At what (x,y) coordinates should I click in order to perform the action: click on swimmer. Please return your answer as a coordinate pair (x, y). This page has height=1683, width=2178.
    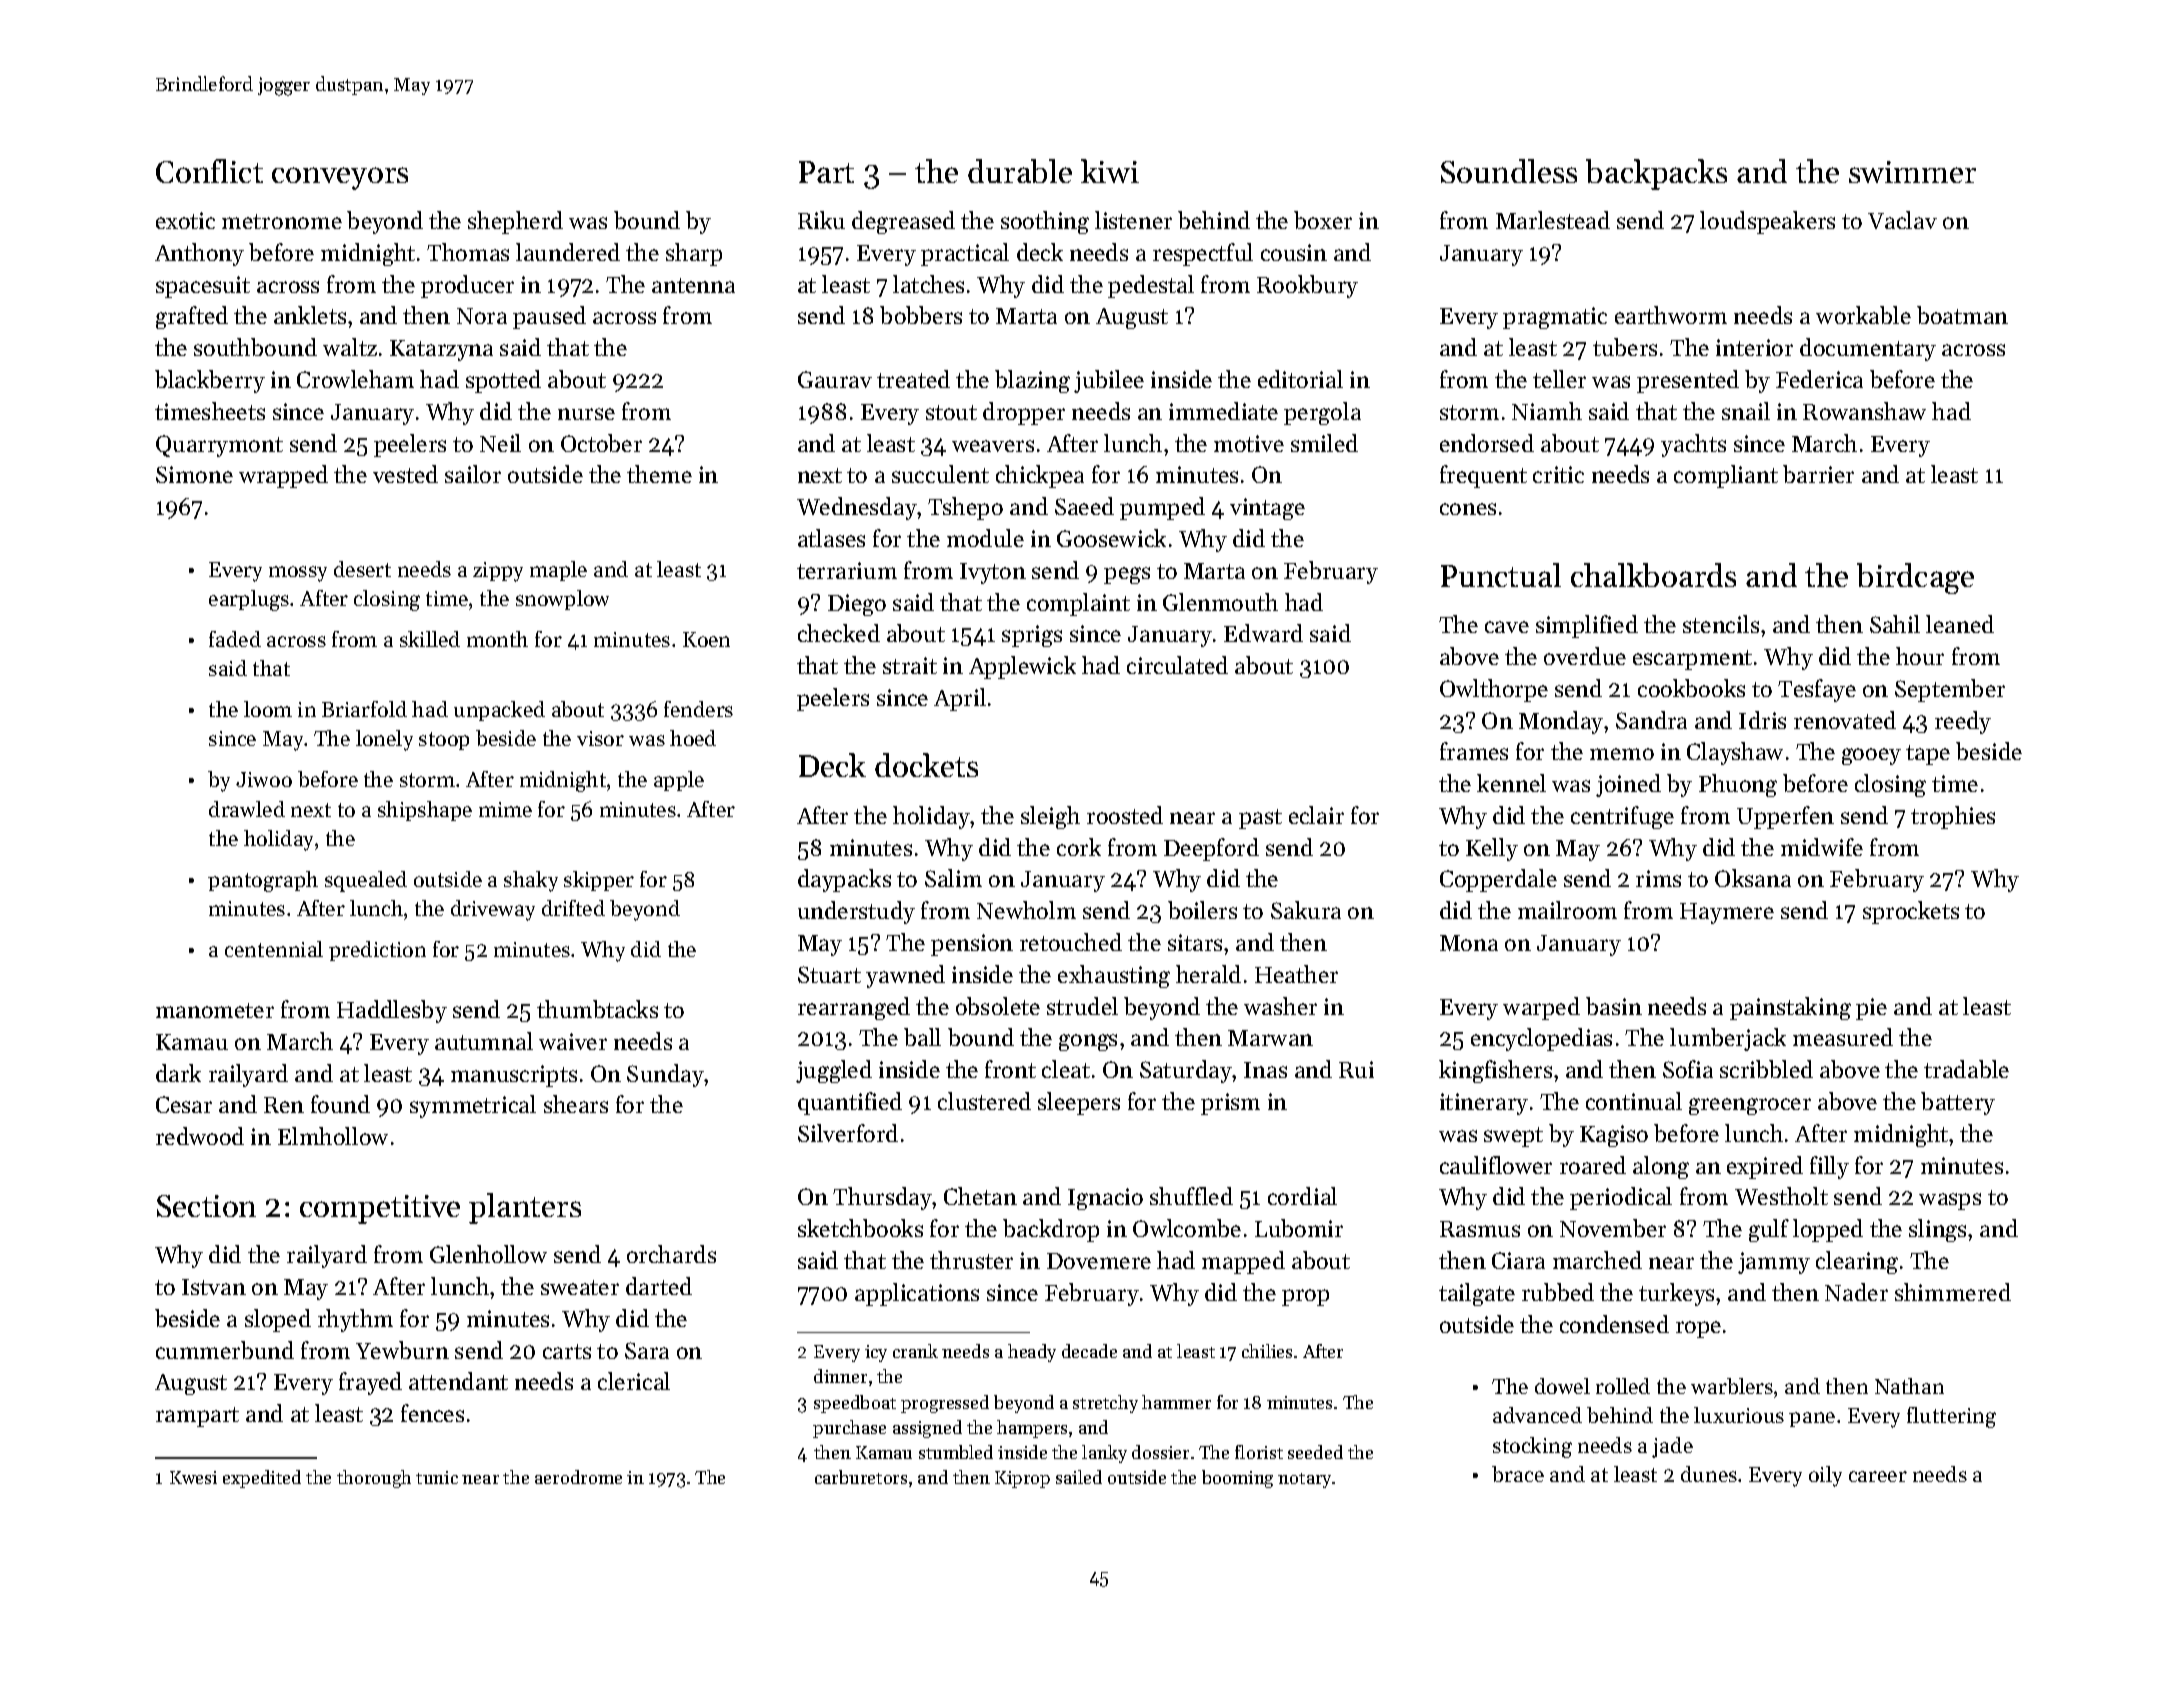
    Looking at the image, I should click on (1912, 172).
